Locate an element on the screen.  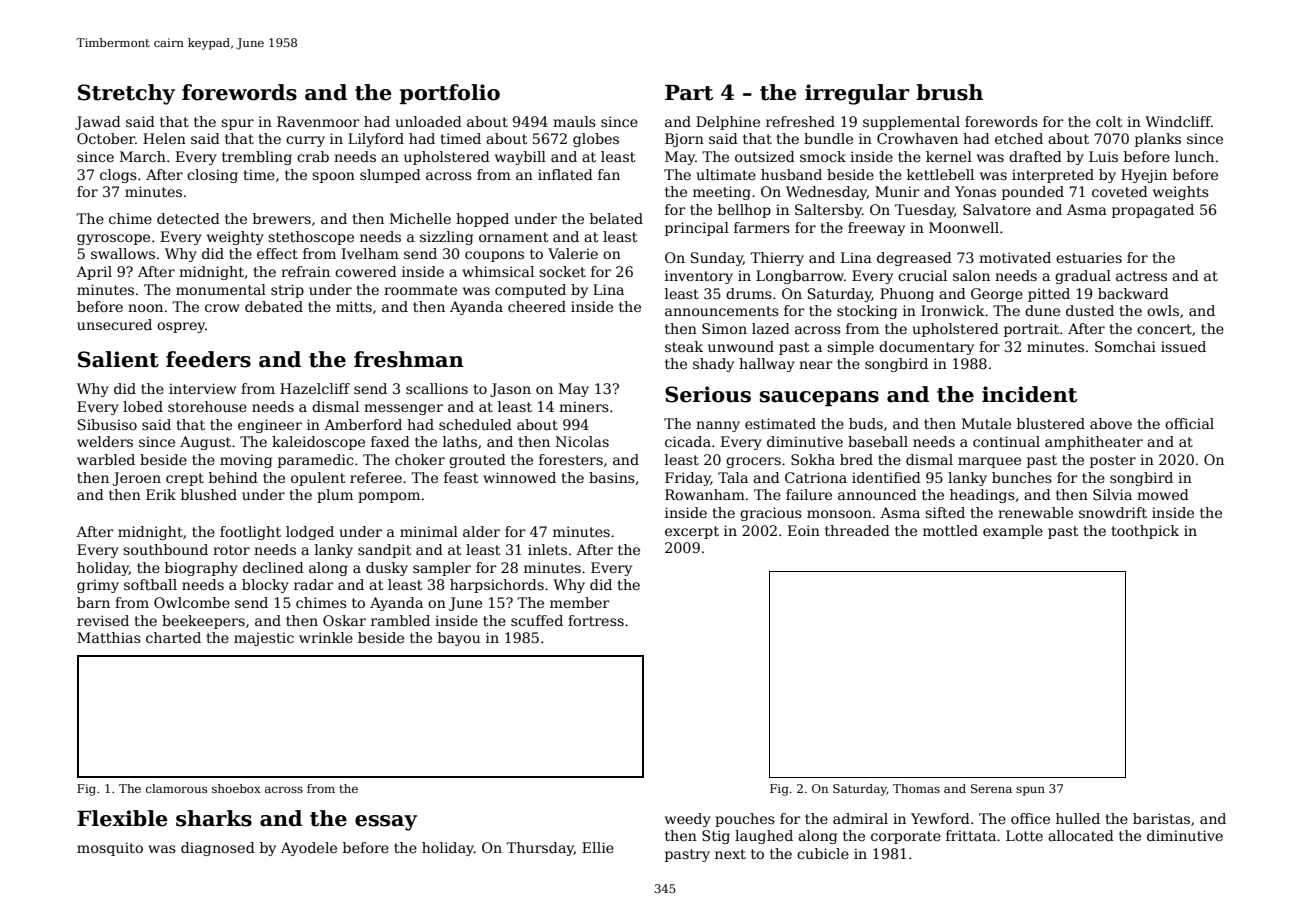
Stretchy is located at coordinates (126, 94).
